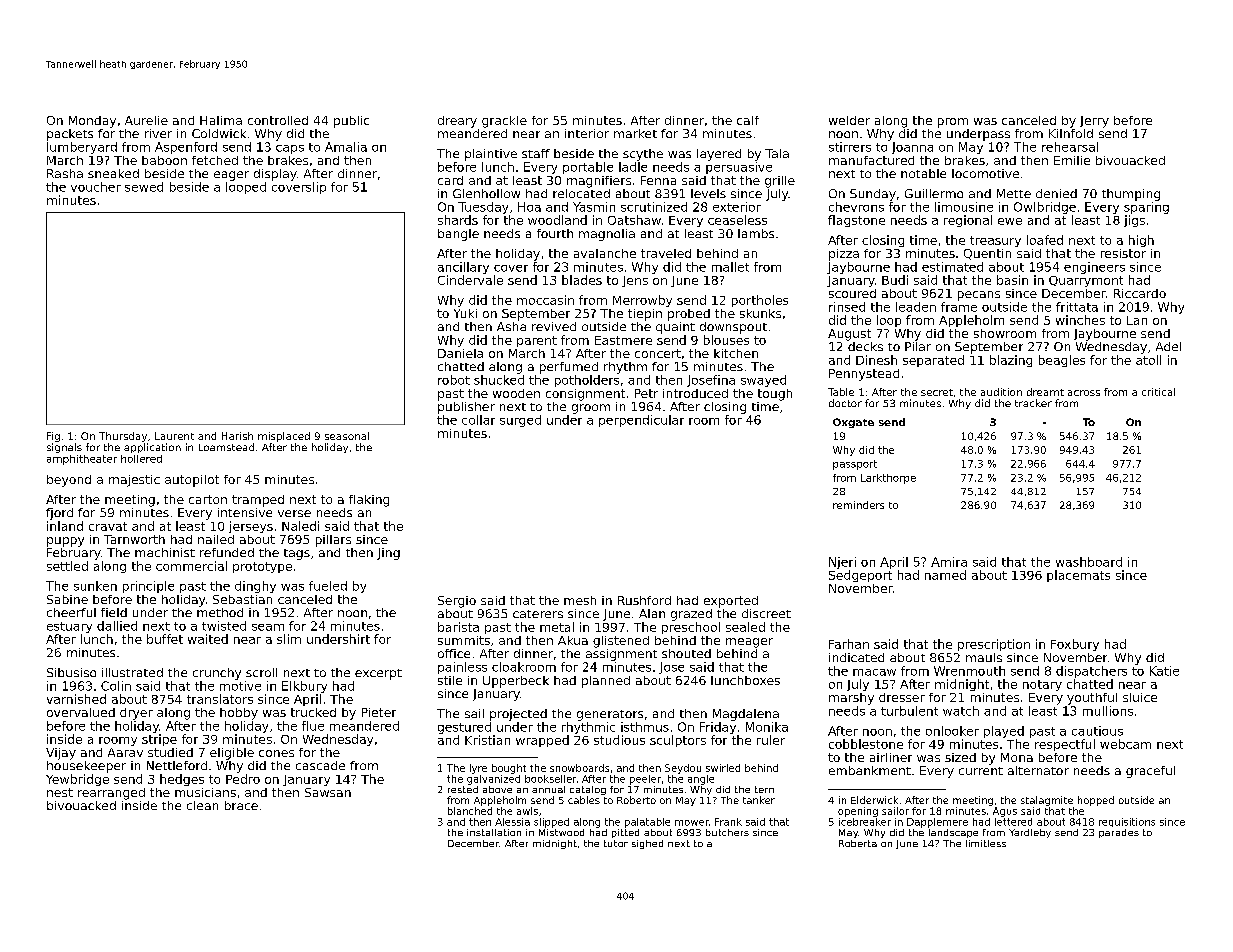 Image resolution: width=1233 pixels, height=952 pixels. Describe the element at coordinates (369, 501) in the screenshot. I see `flaking` at that location.
